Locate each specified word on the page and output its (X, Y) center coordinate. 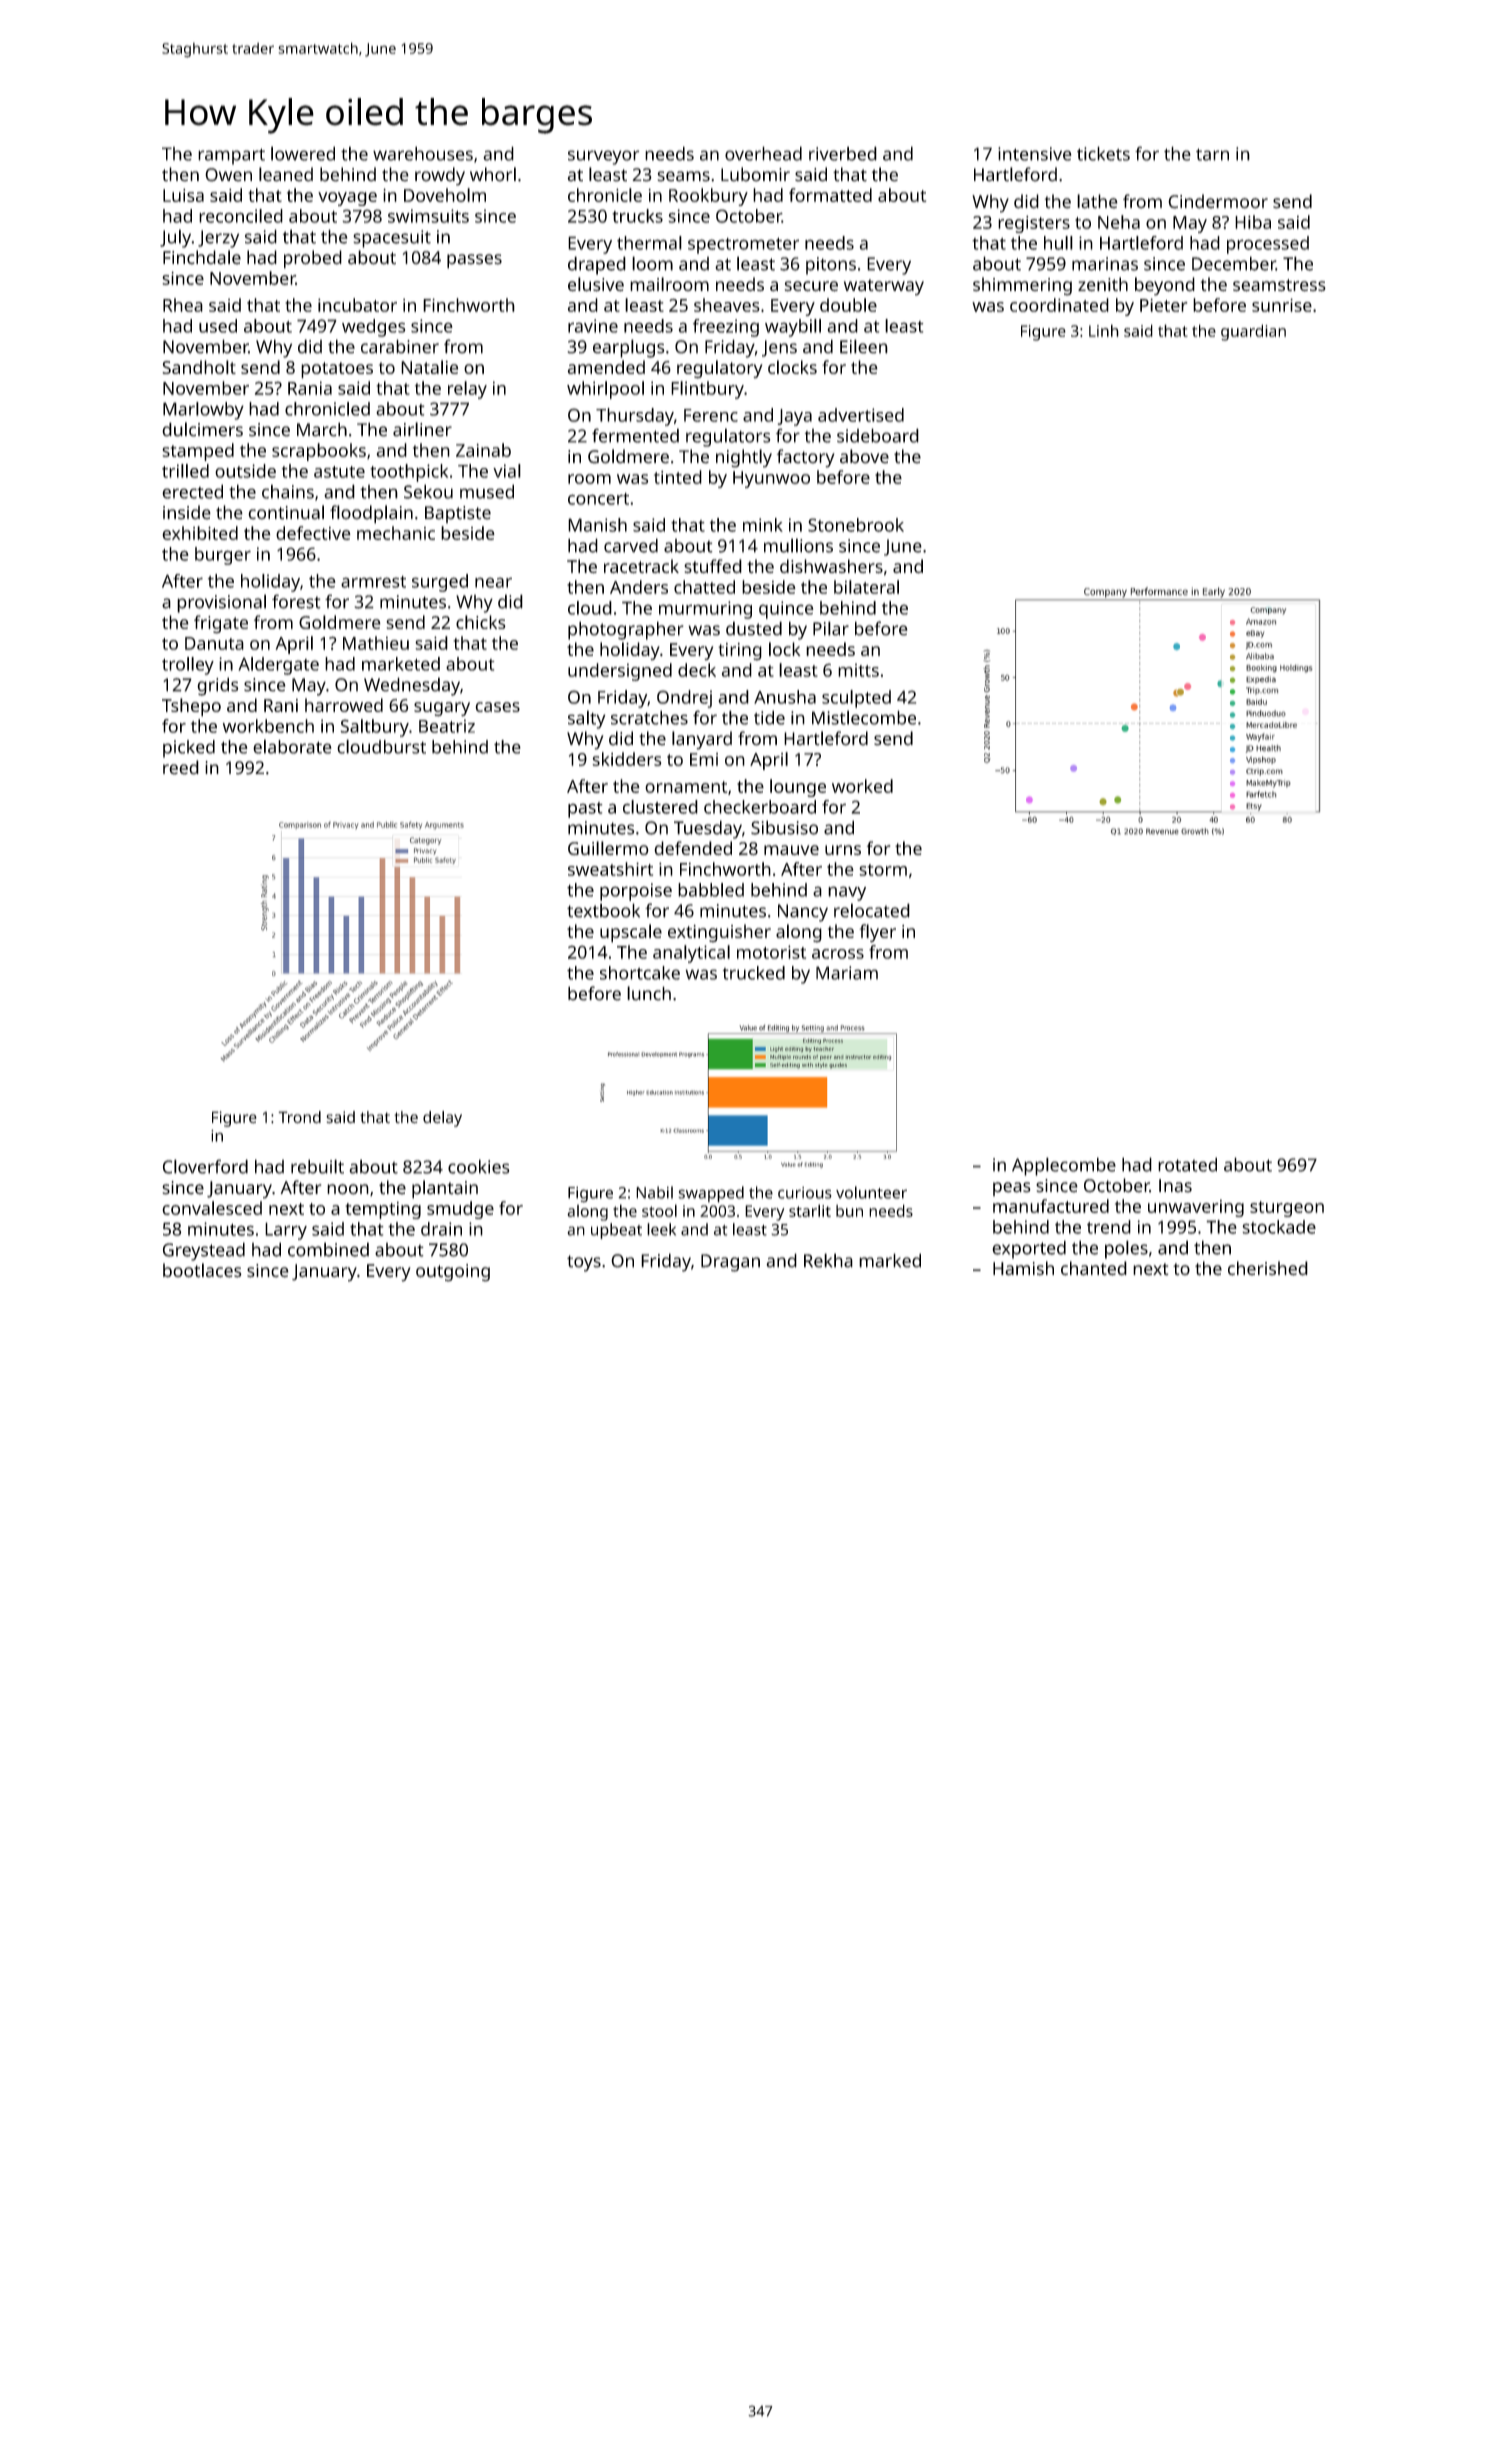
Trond (299, 1117)
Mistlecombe (864, 717)
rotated (1187, 1164)
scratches (649, 718)
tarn (1212, 154)
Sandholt (199, 367)
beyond (1165, 286)
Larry (286, 1231)
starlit (810, 1210)
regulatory (720, 369)
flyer (877, 933)
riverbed (843, 153)
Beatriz (447, 726)
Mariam (847, 973)
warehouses (423, 153)
